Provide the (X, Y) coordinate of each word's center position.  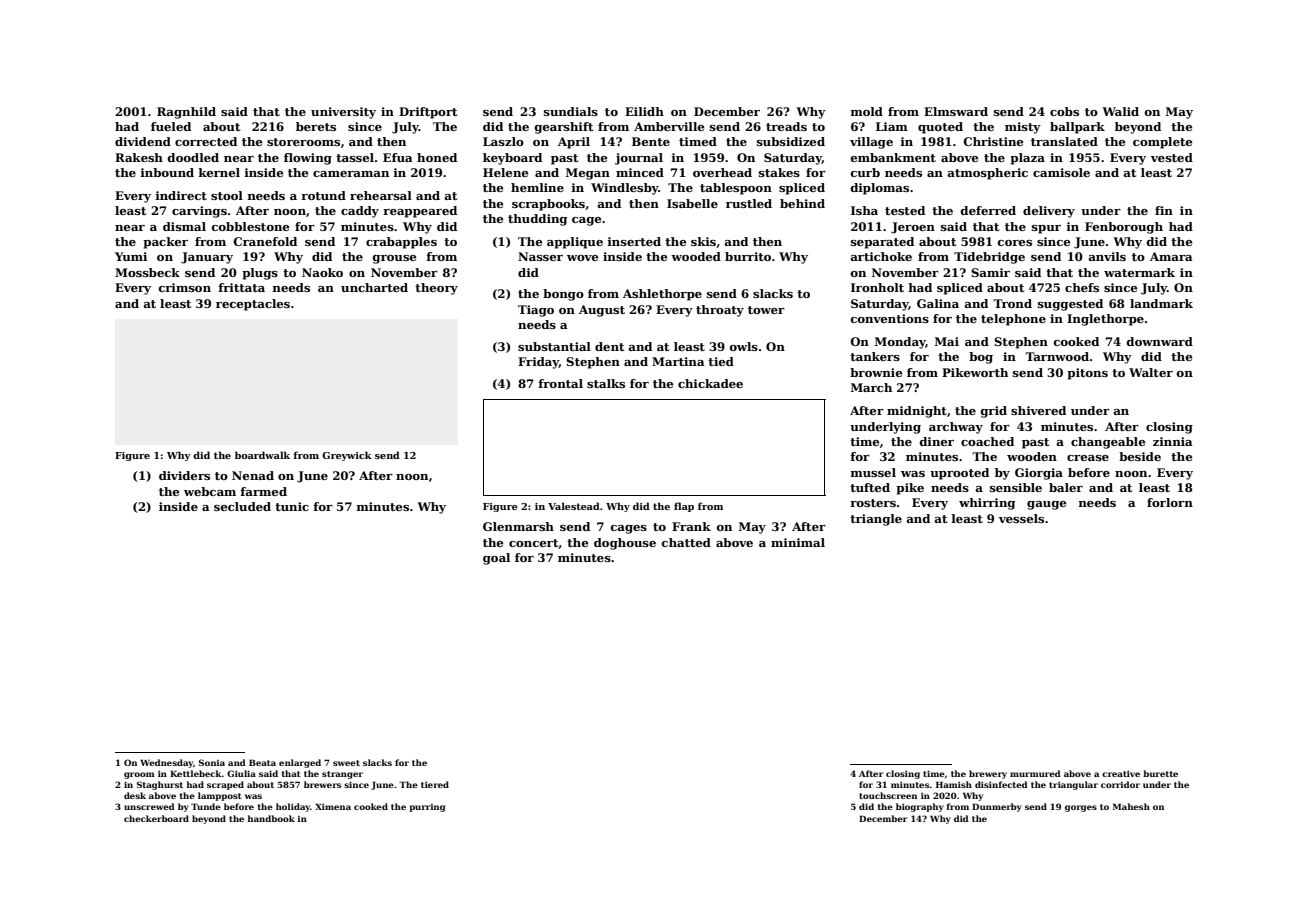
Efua (398, 157)
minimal (798, 542)
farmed (263, 491)
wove (582, 258)
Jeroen (913, 228)
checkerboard (156, 818)
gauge (1046, 505)
